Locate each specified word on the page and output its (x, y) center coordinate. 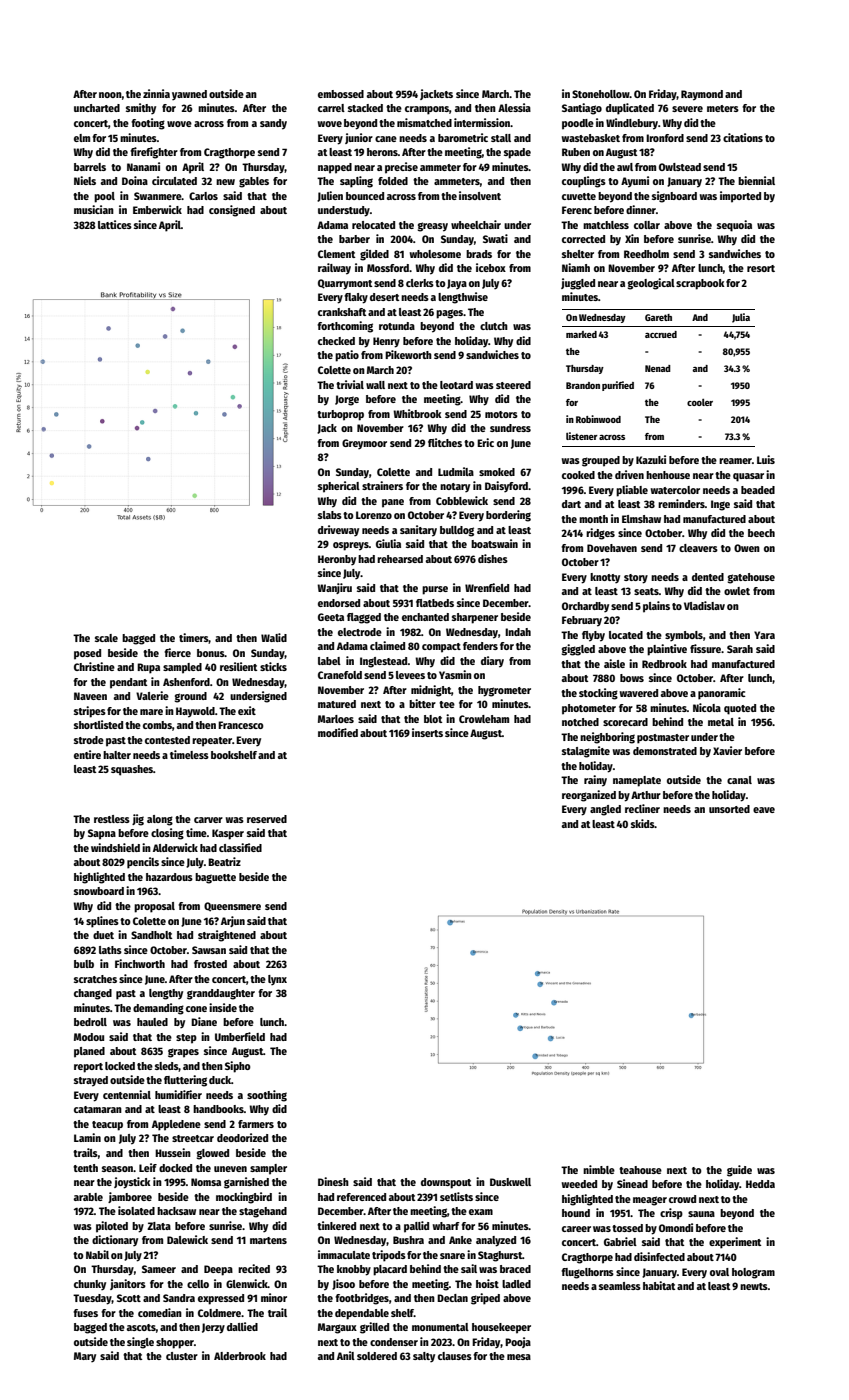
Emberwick (157, 209)
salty (424, 1357)
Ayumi (635, 182)
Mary (85, 1357)
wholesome (435, 254)
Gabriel (620, 1241)
